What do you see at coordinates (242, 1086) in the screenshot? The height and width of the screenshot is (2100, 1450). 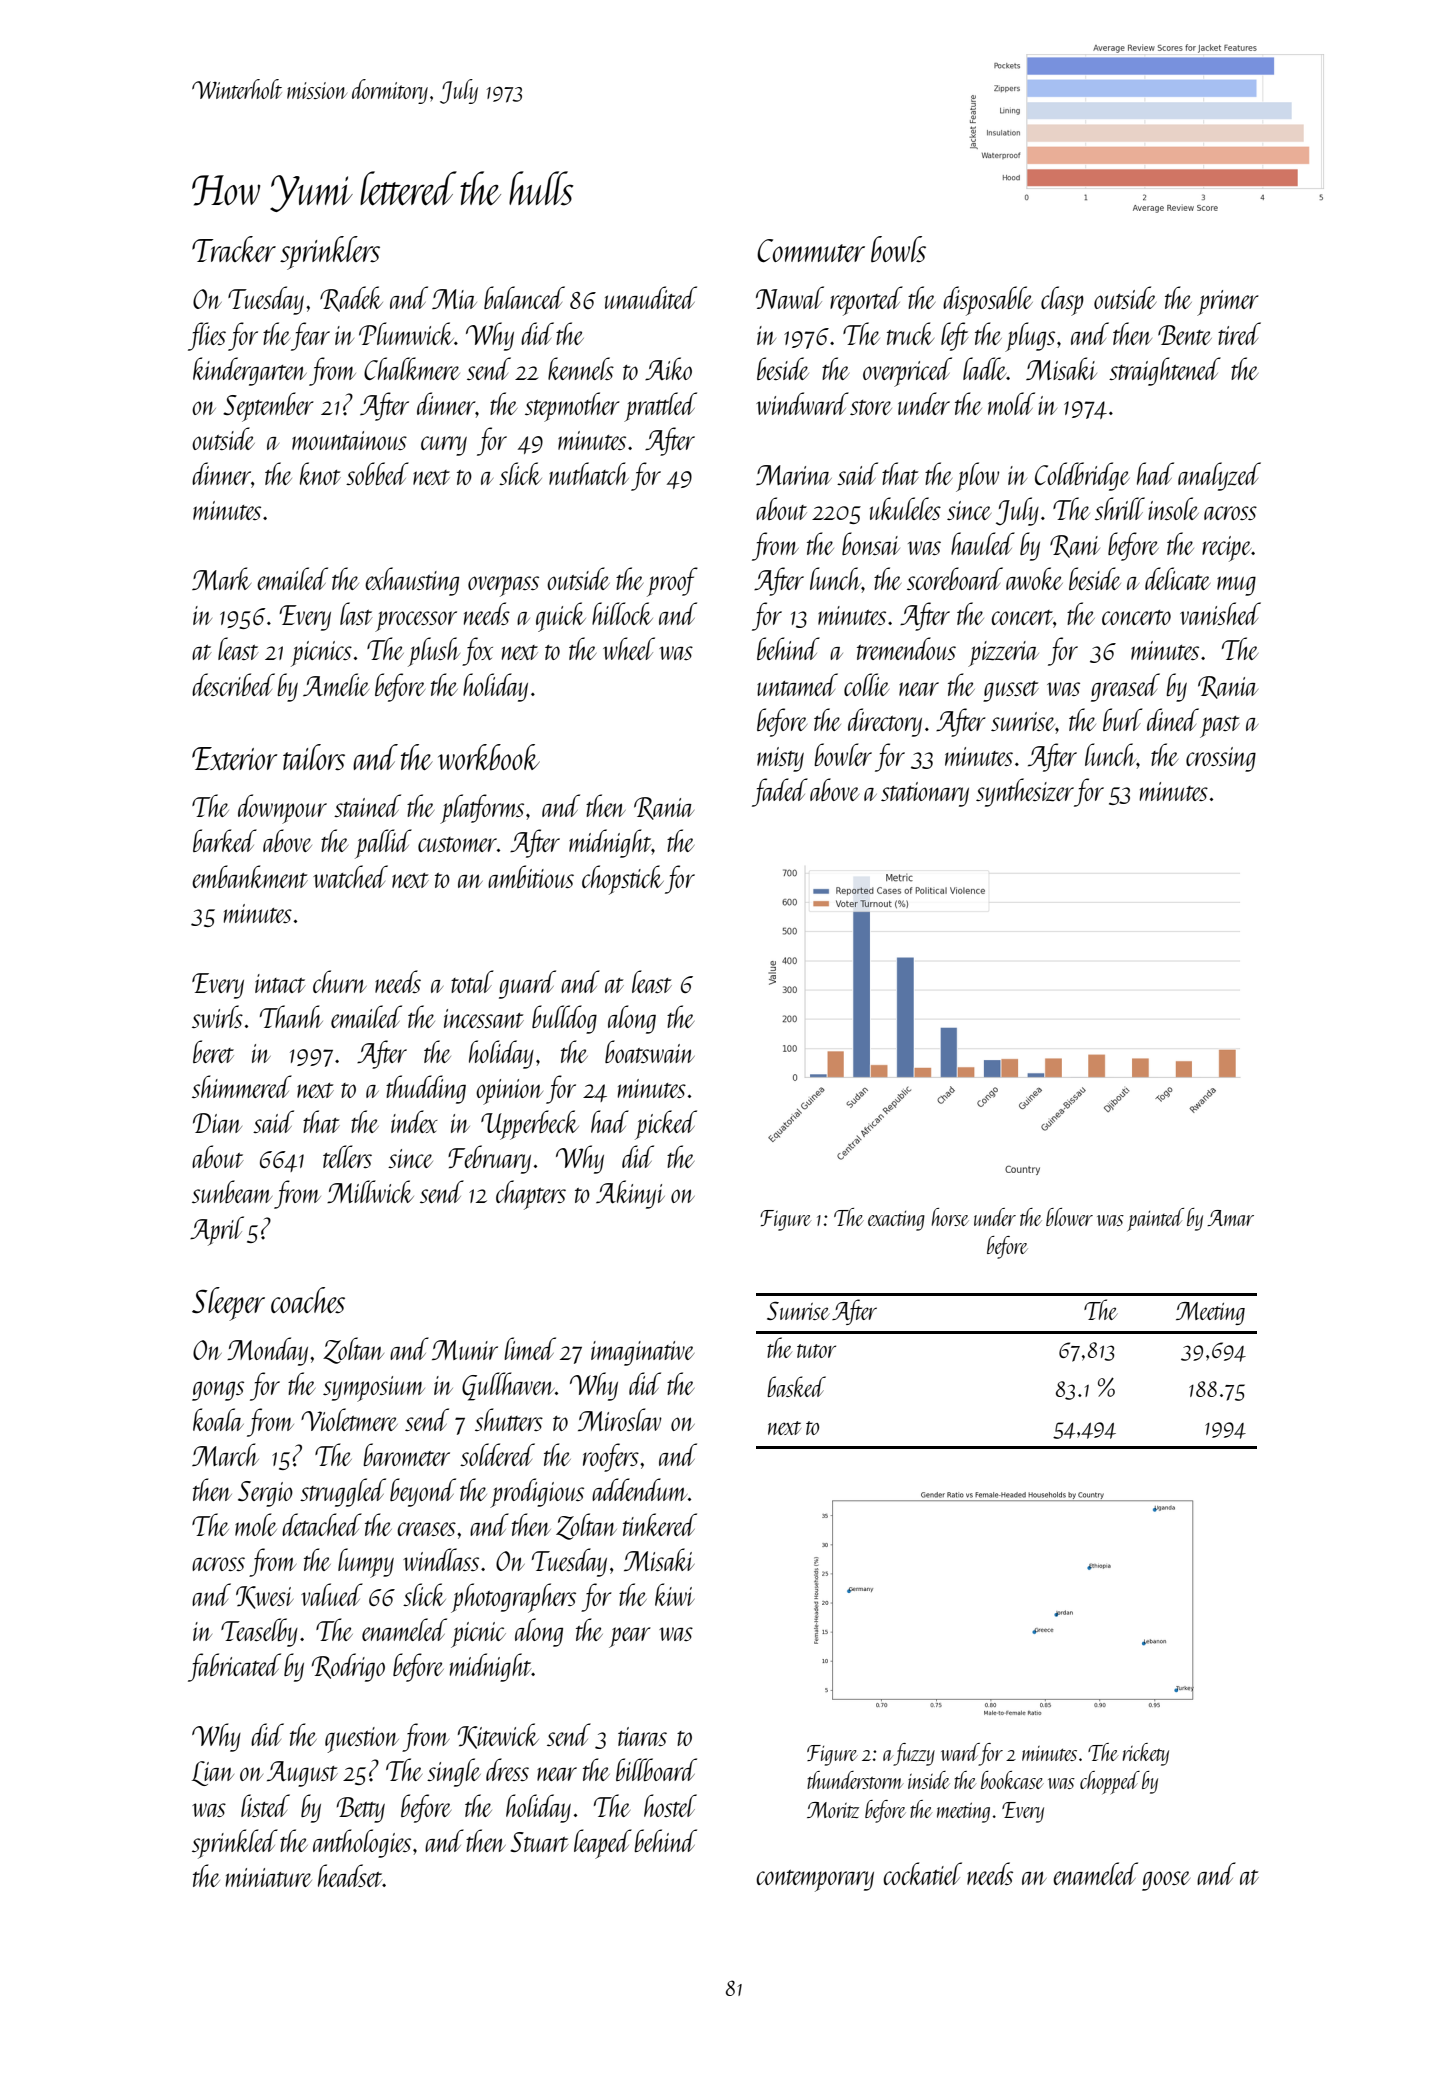 I see `shimmered` at bounding box center [242, 1086].
